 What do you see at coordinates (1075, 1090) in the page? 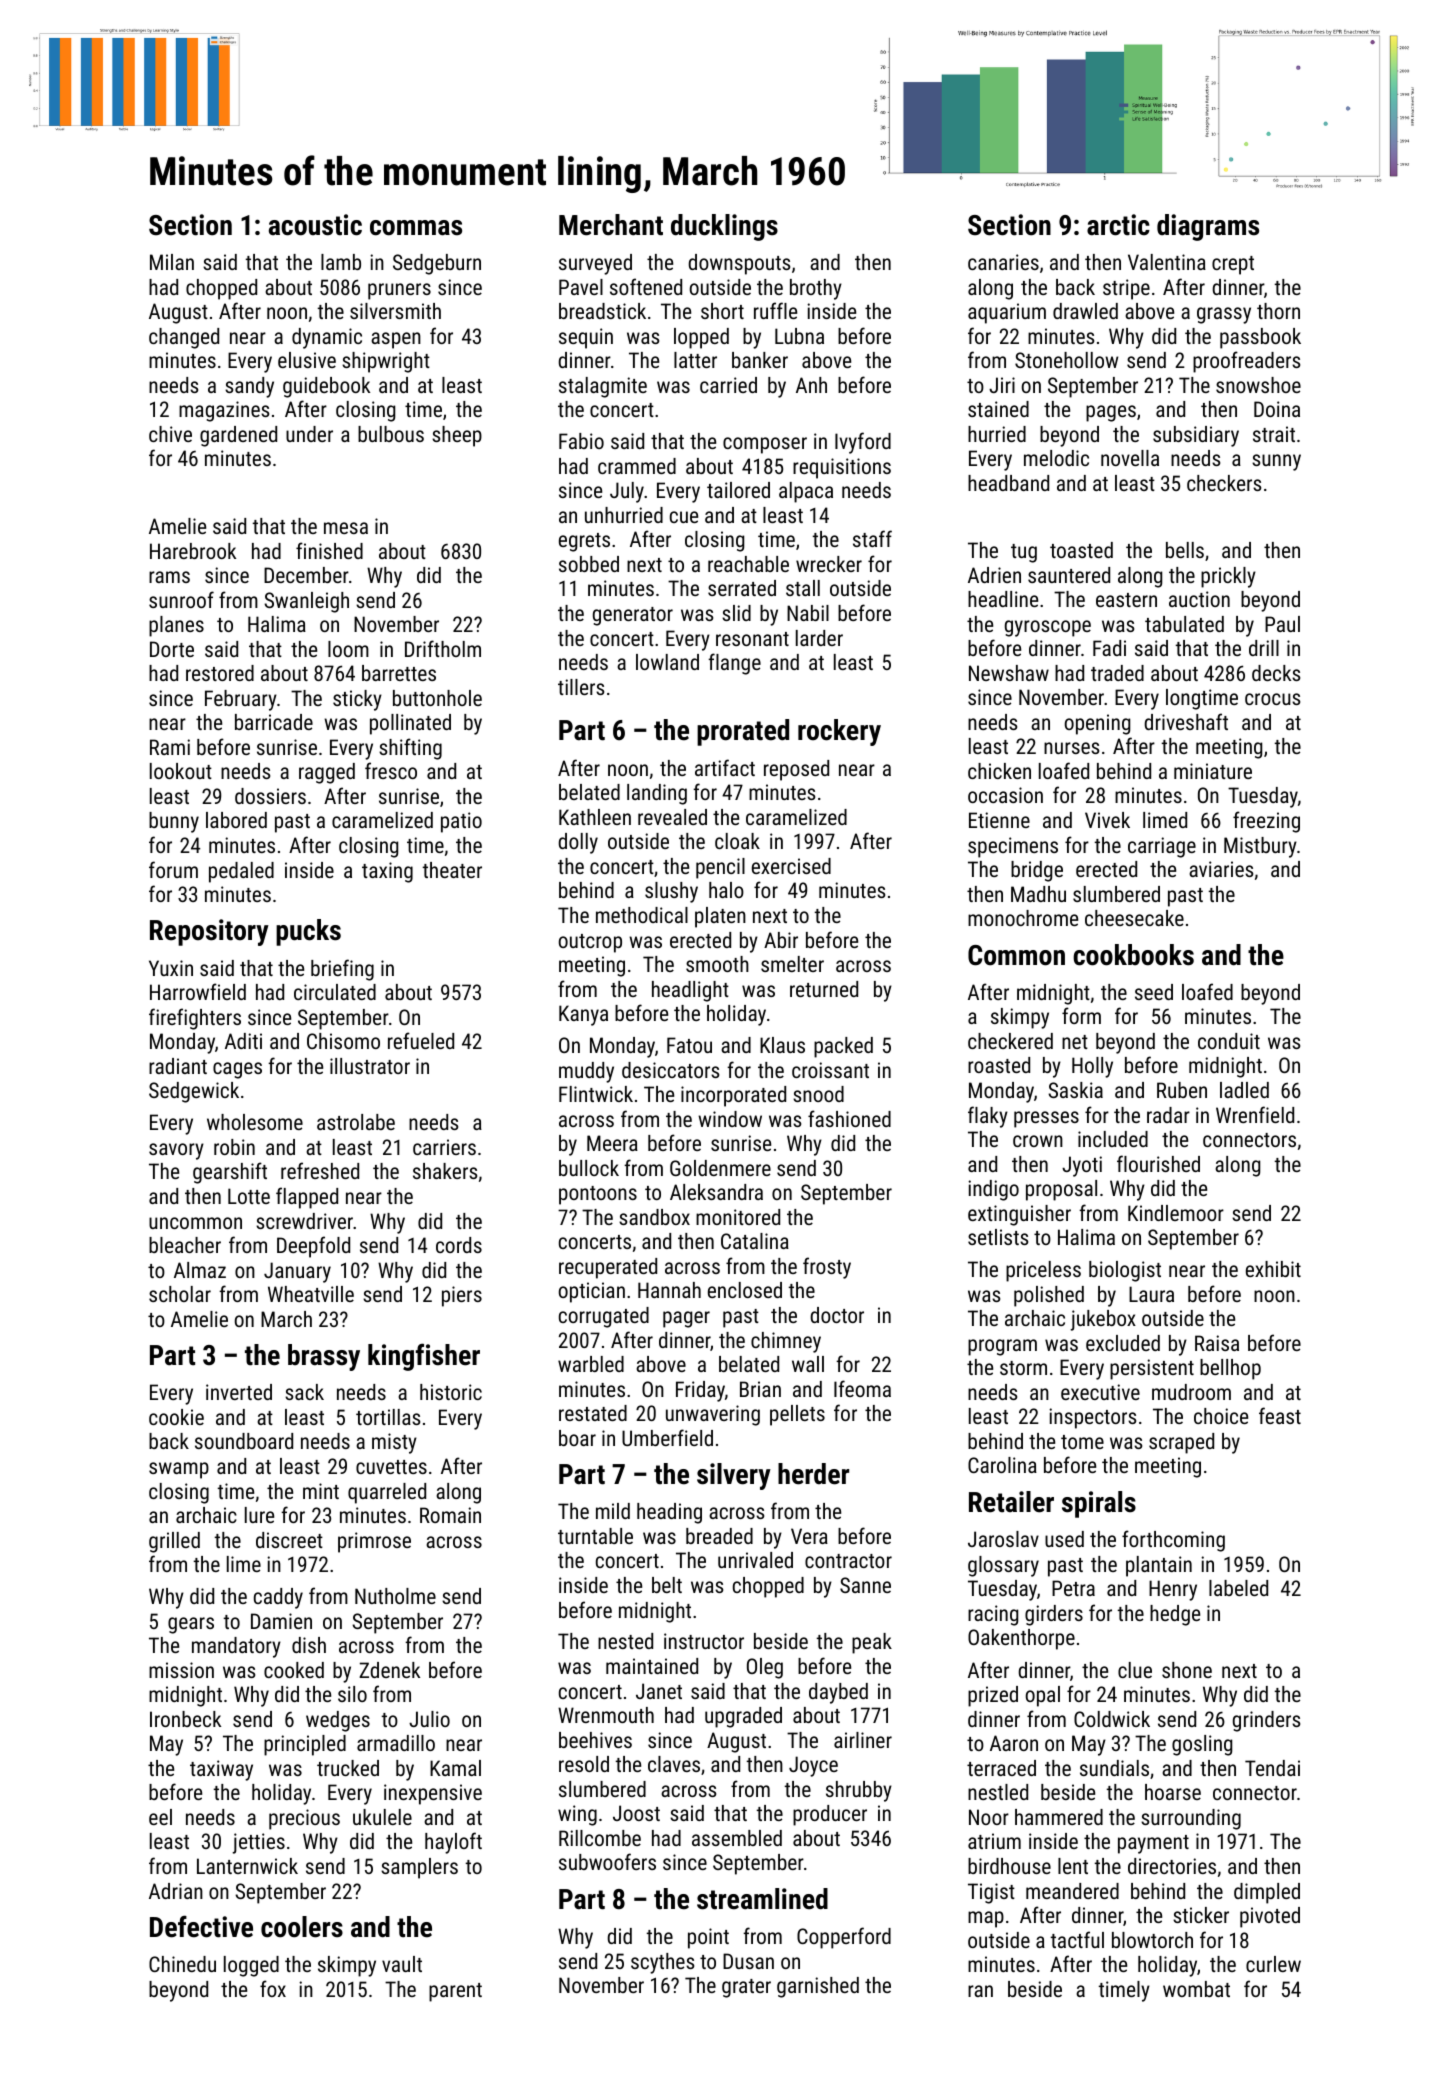
I see `Saskia` at bounding box center [1075, 1090].
